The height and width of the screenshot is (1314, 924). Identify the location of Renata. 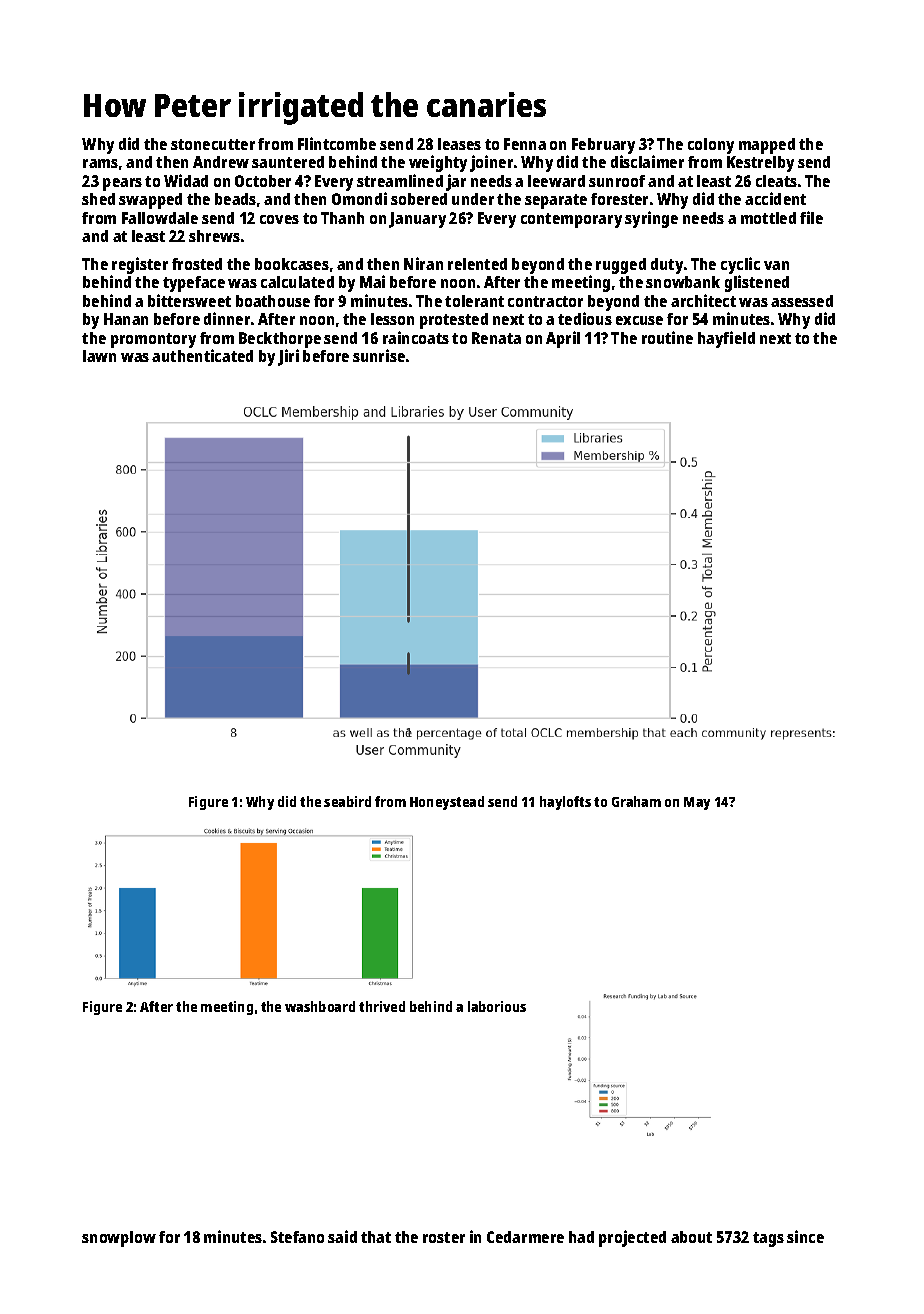
(496, 338).
